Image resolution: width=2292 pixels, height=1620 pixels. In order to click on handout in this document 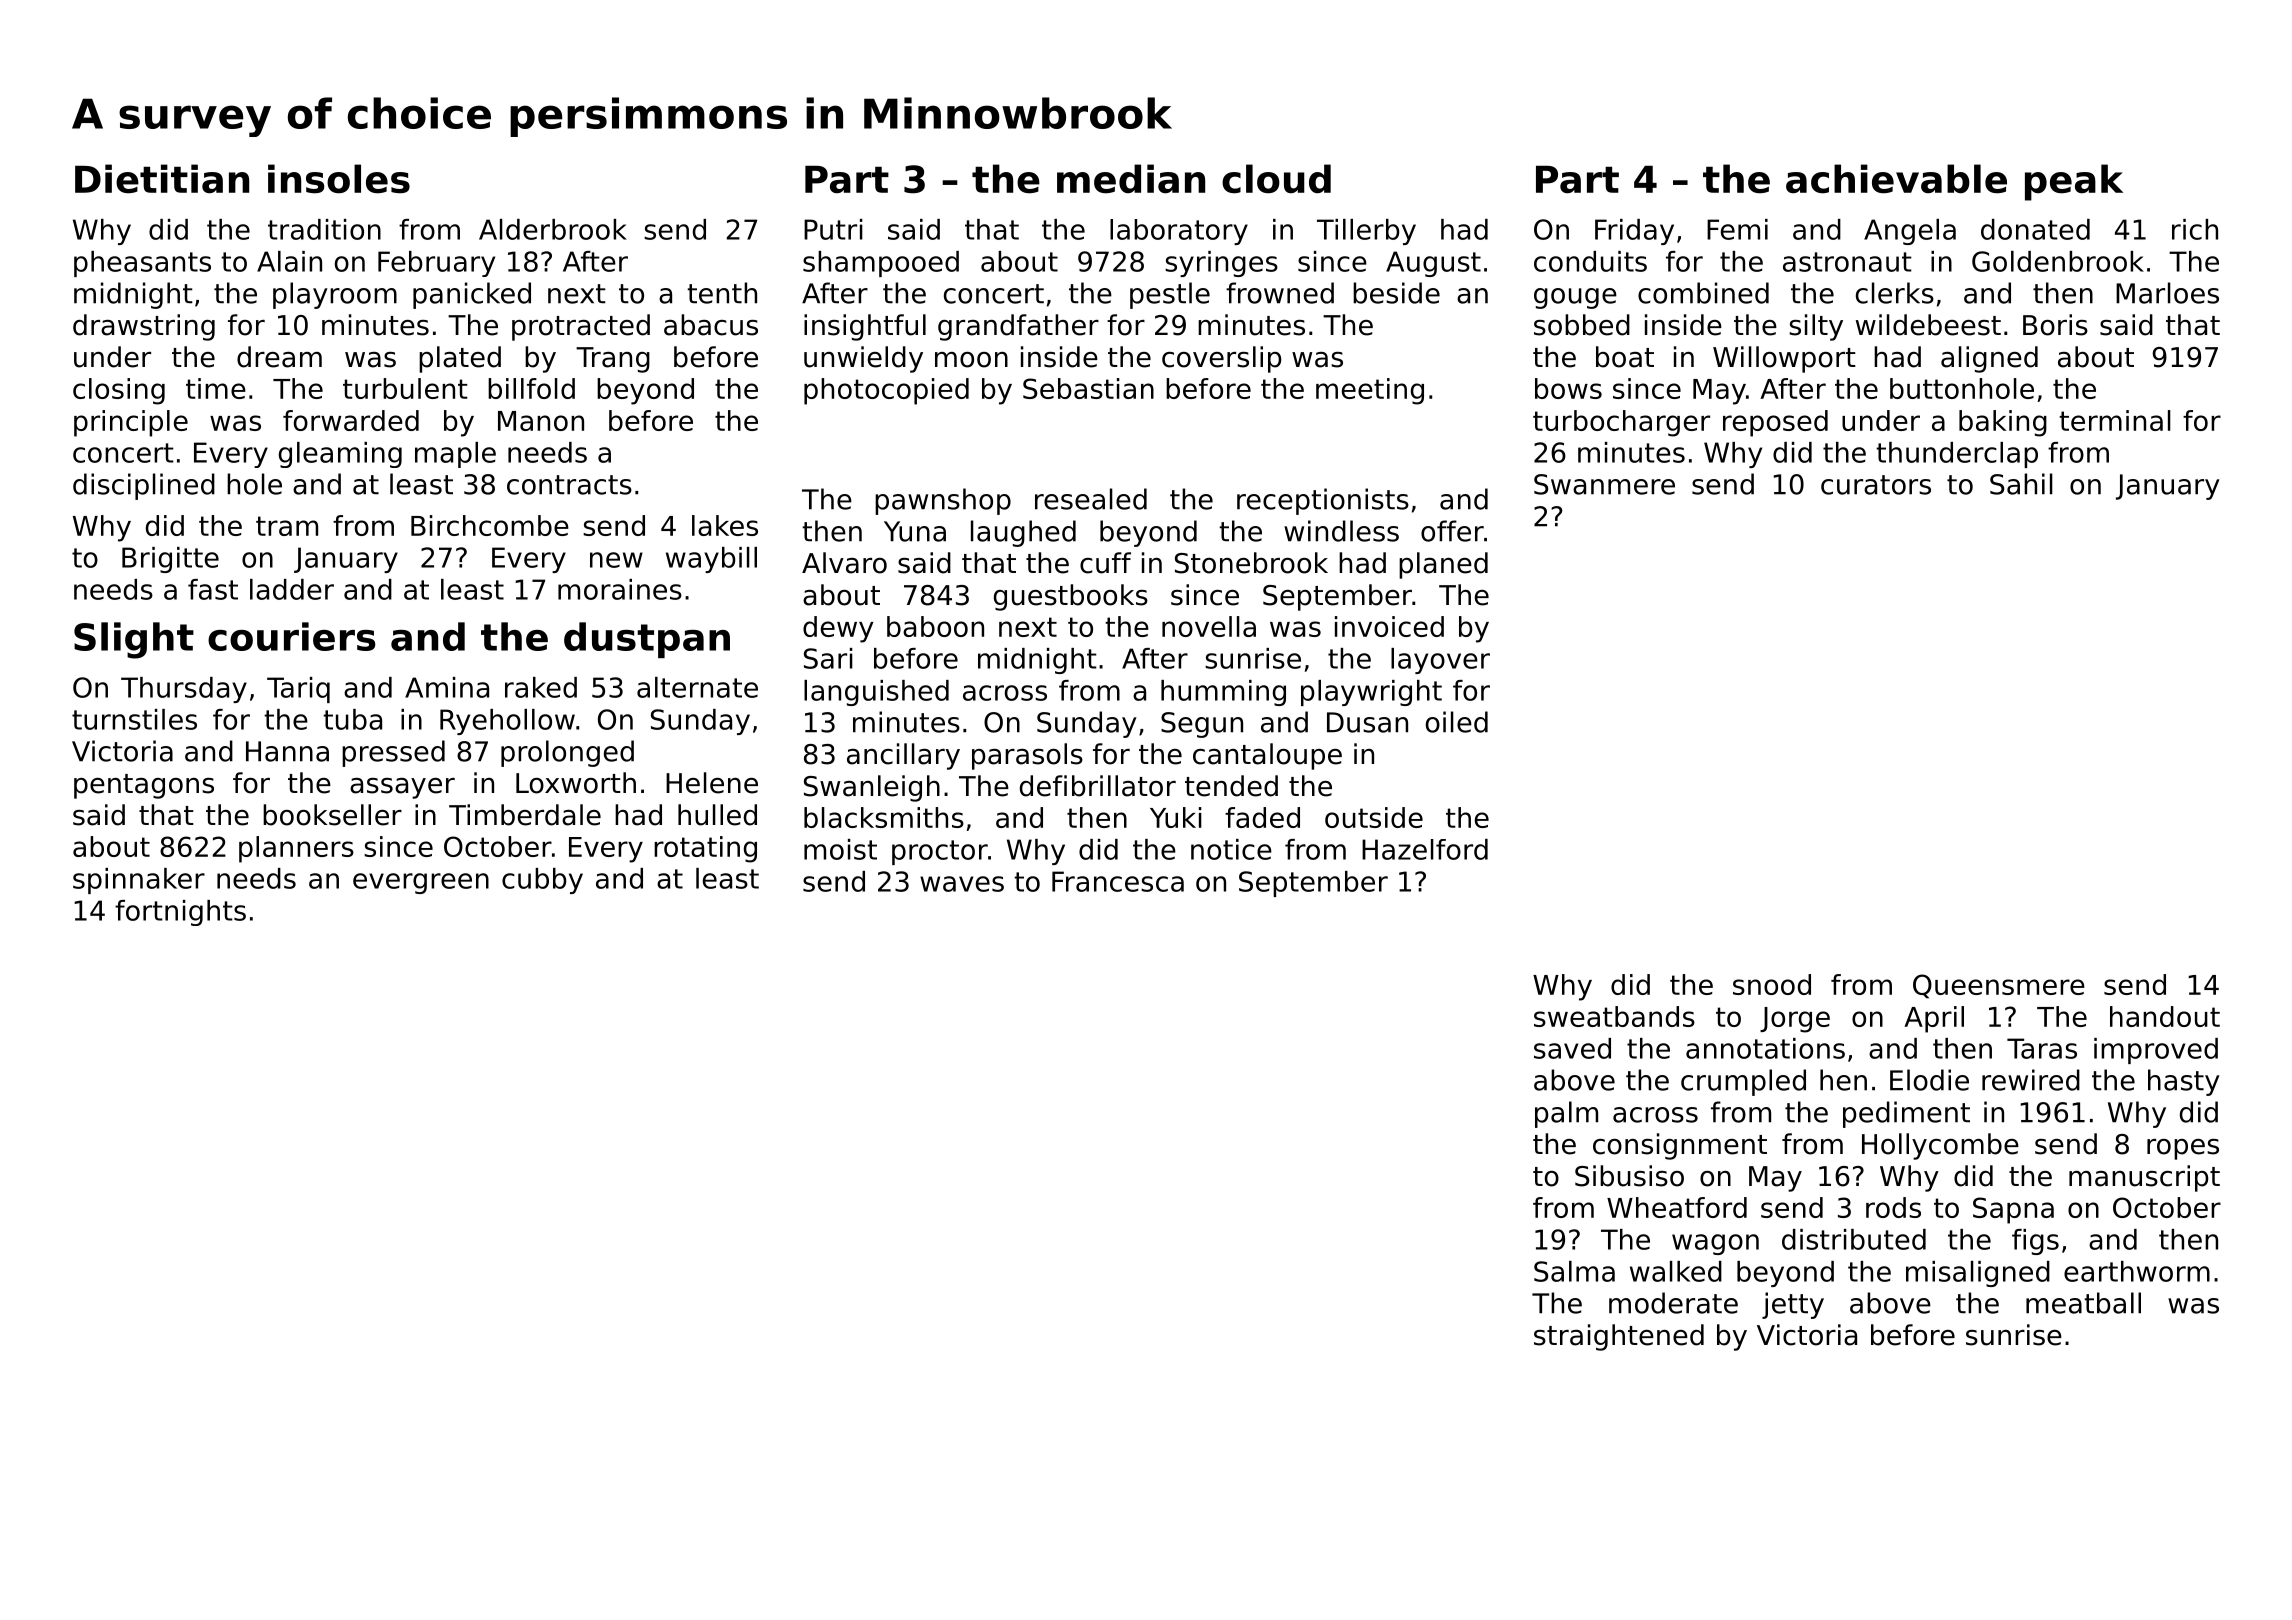, I will do `click(2165, 1016)`.
